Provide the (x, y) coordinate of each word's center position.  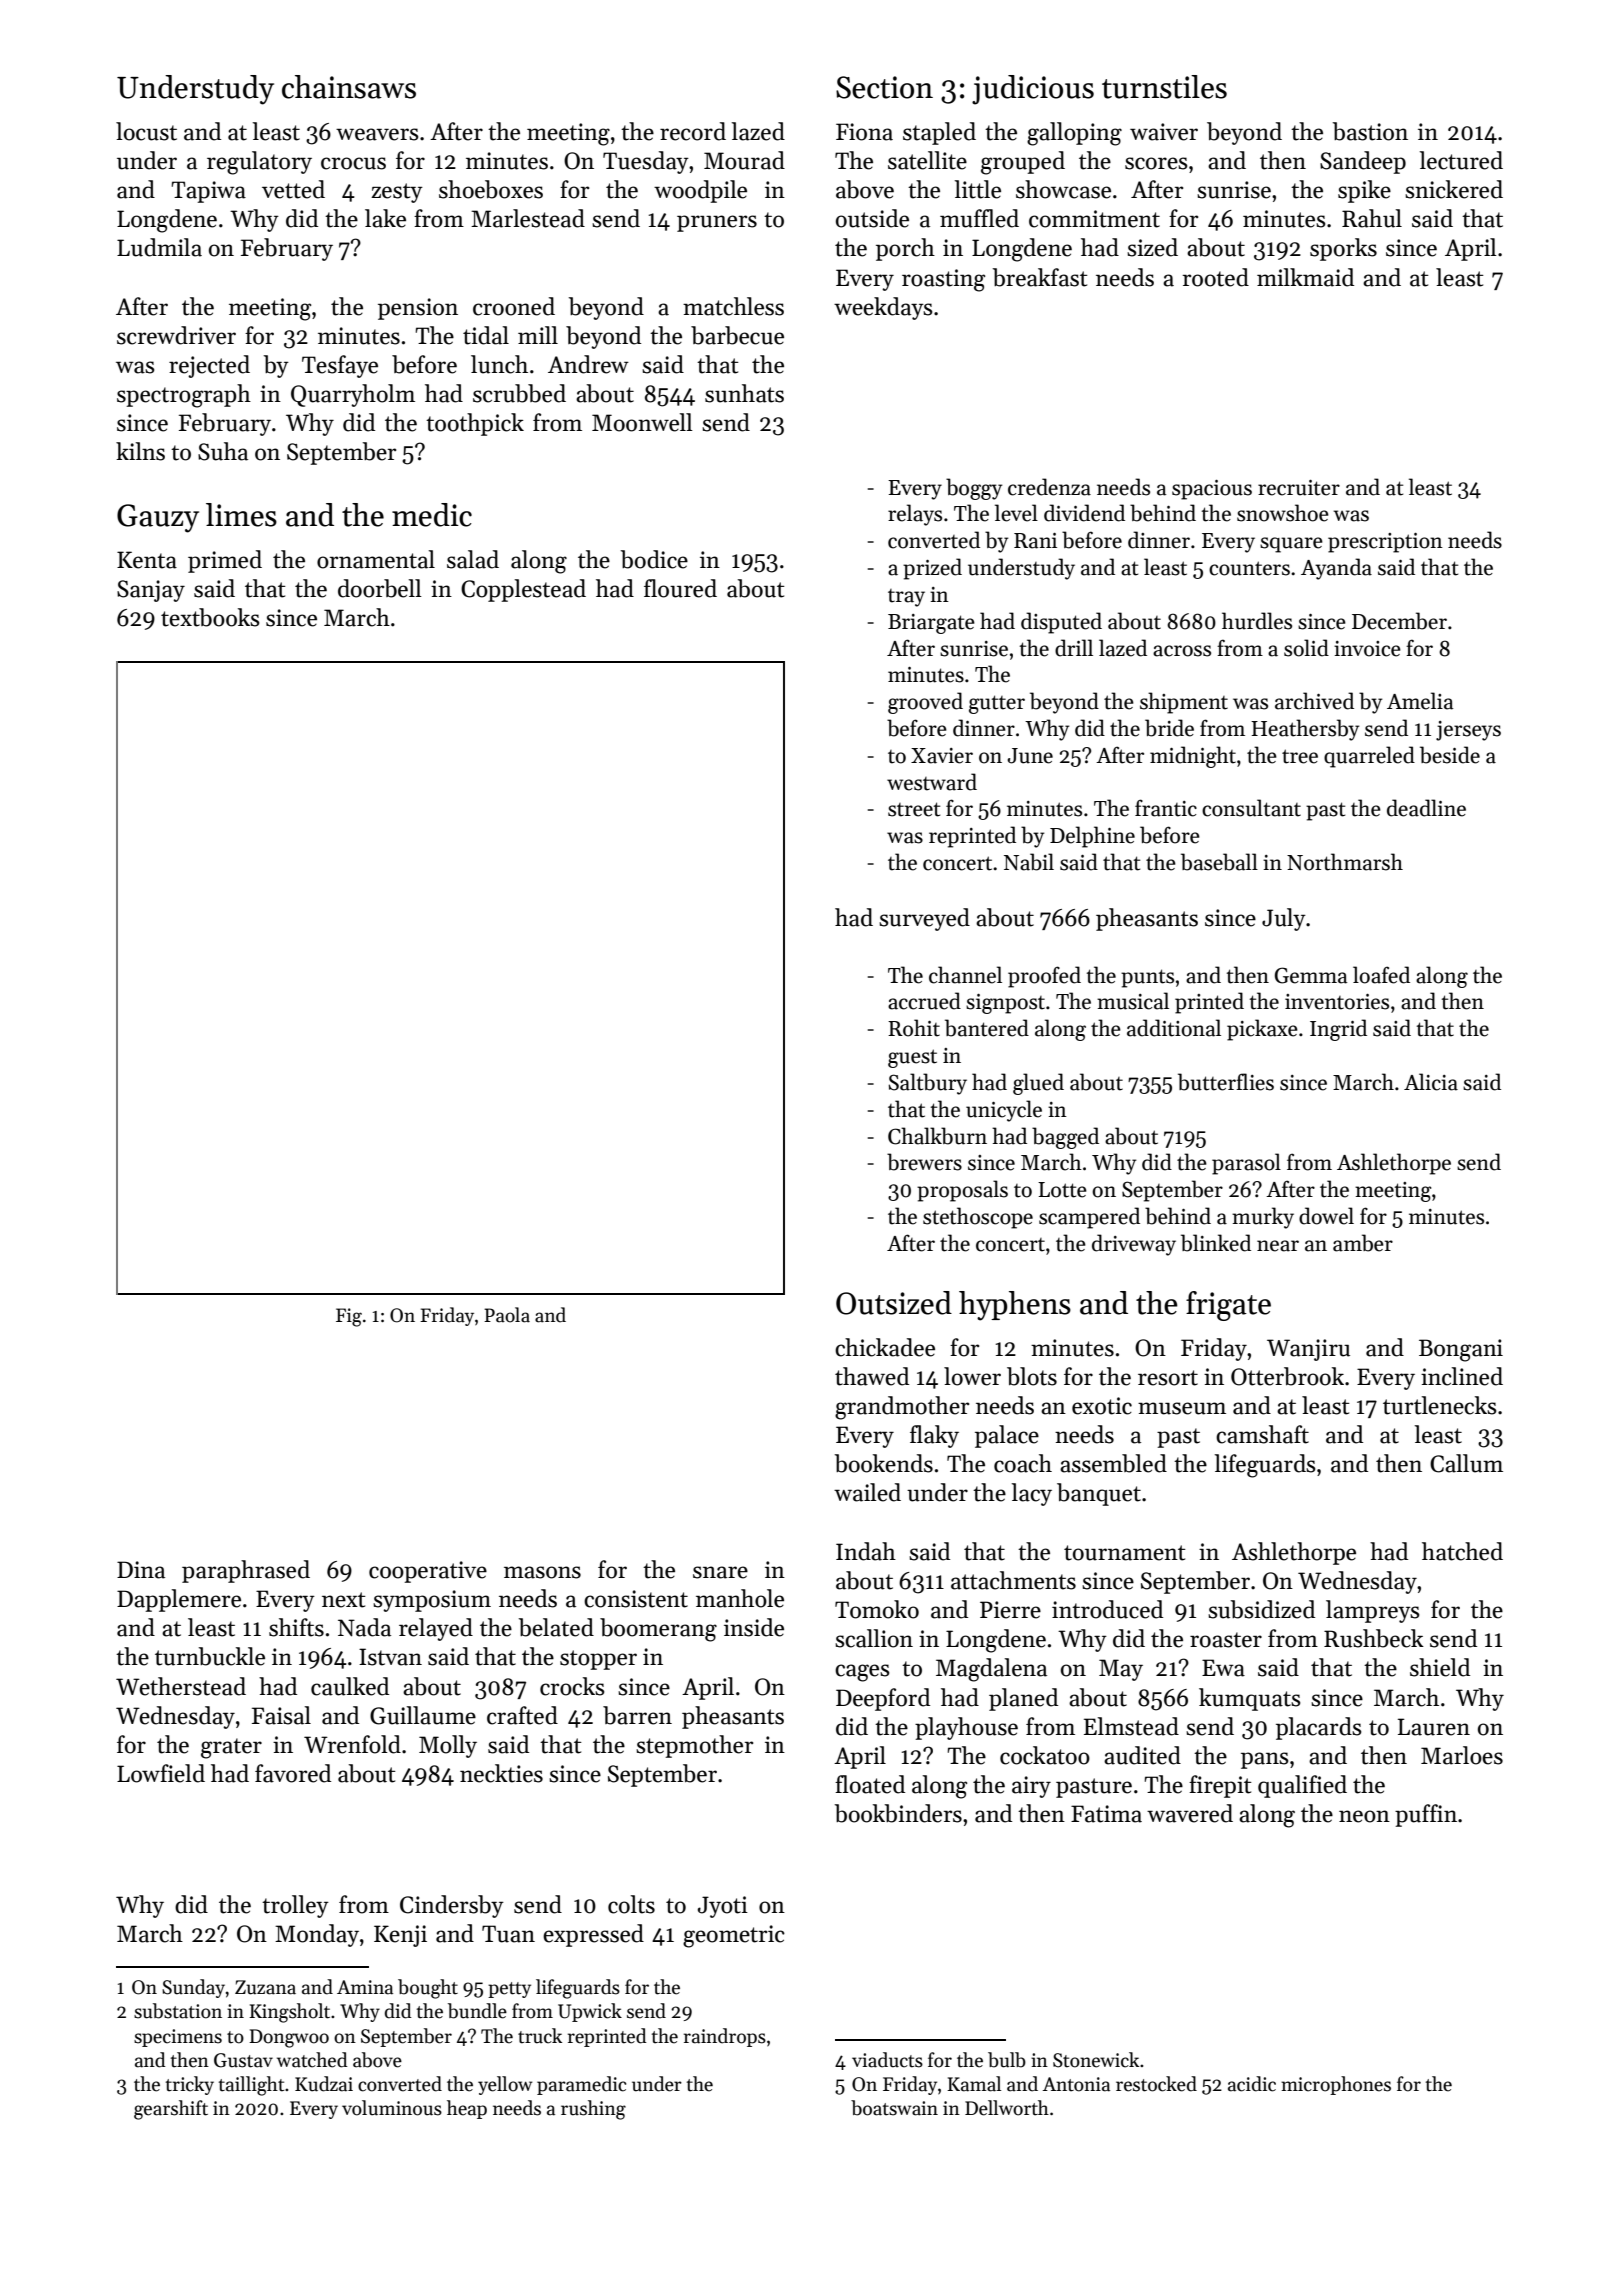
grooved (925, 703)
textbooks (210, 617)
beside (1450, 755)
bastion (1370, 131)
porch (905, 249)
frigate (1228, 1306)
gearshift (171, 2110)
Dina (141, 1570)
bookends (884, 1463)
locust (146, 131)
